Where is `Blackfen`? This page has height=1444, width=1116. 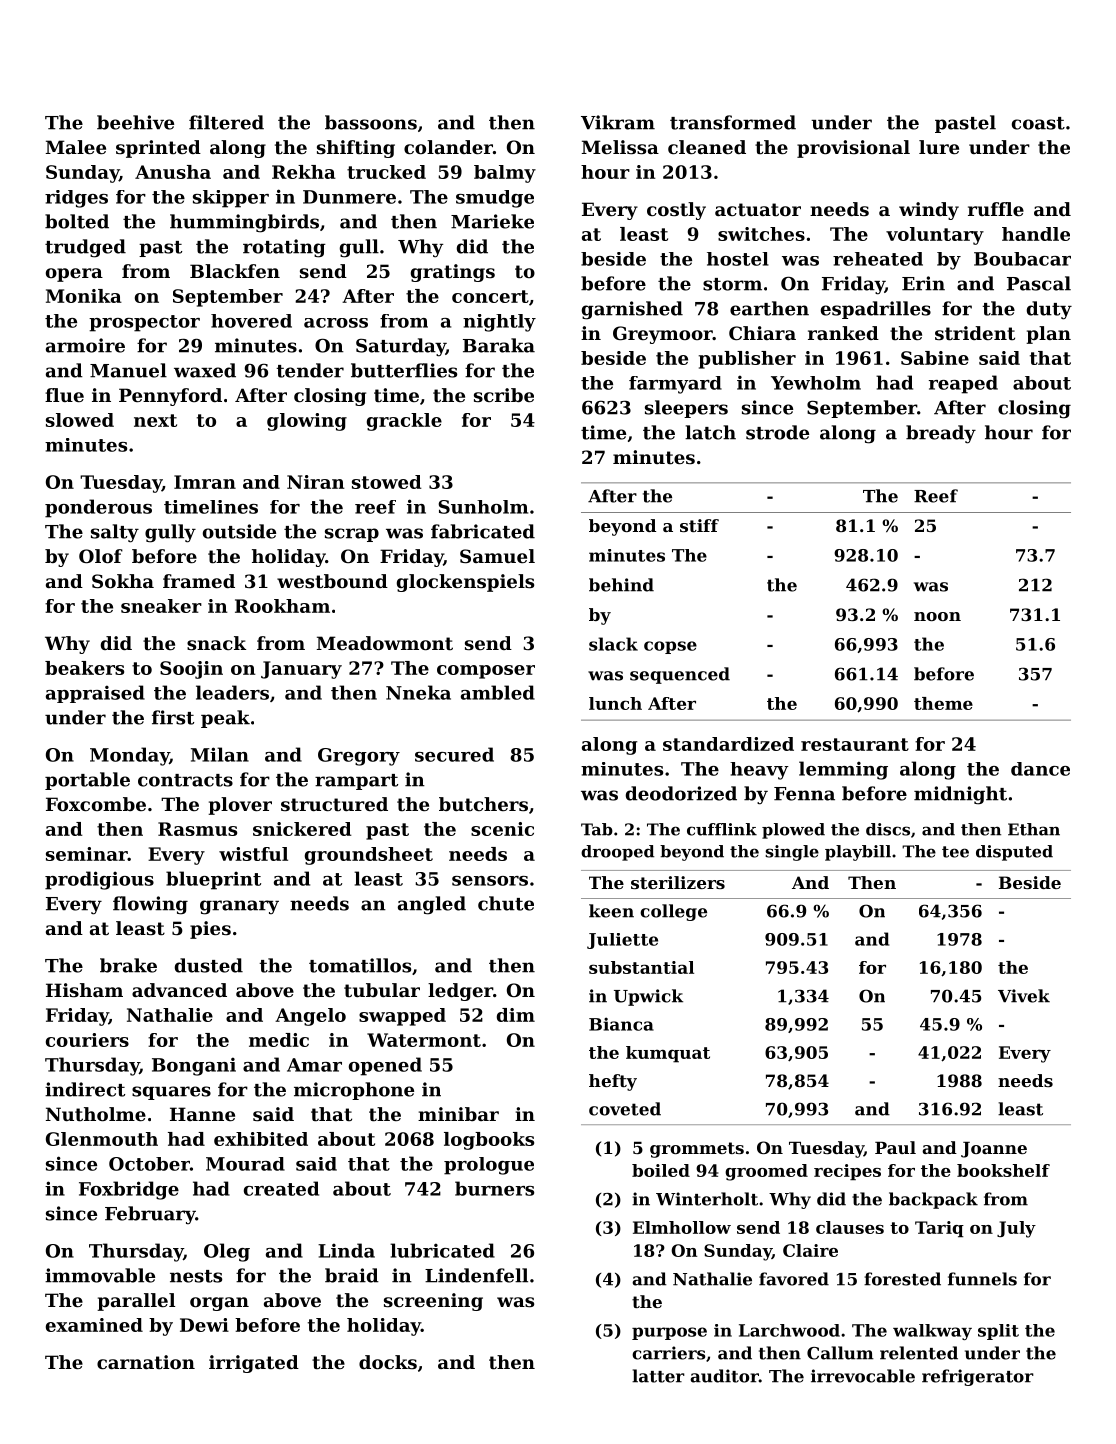 Blackfen is located at coordinates (235, 271).
